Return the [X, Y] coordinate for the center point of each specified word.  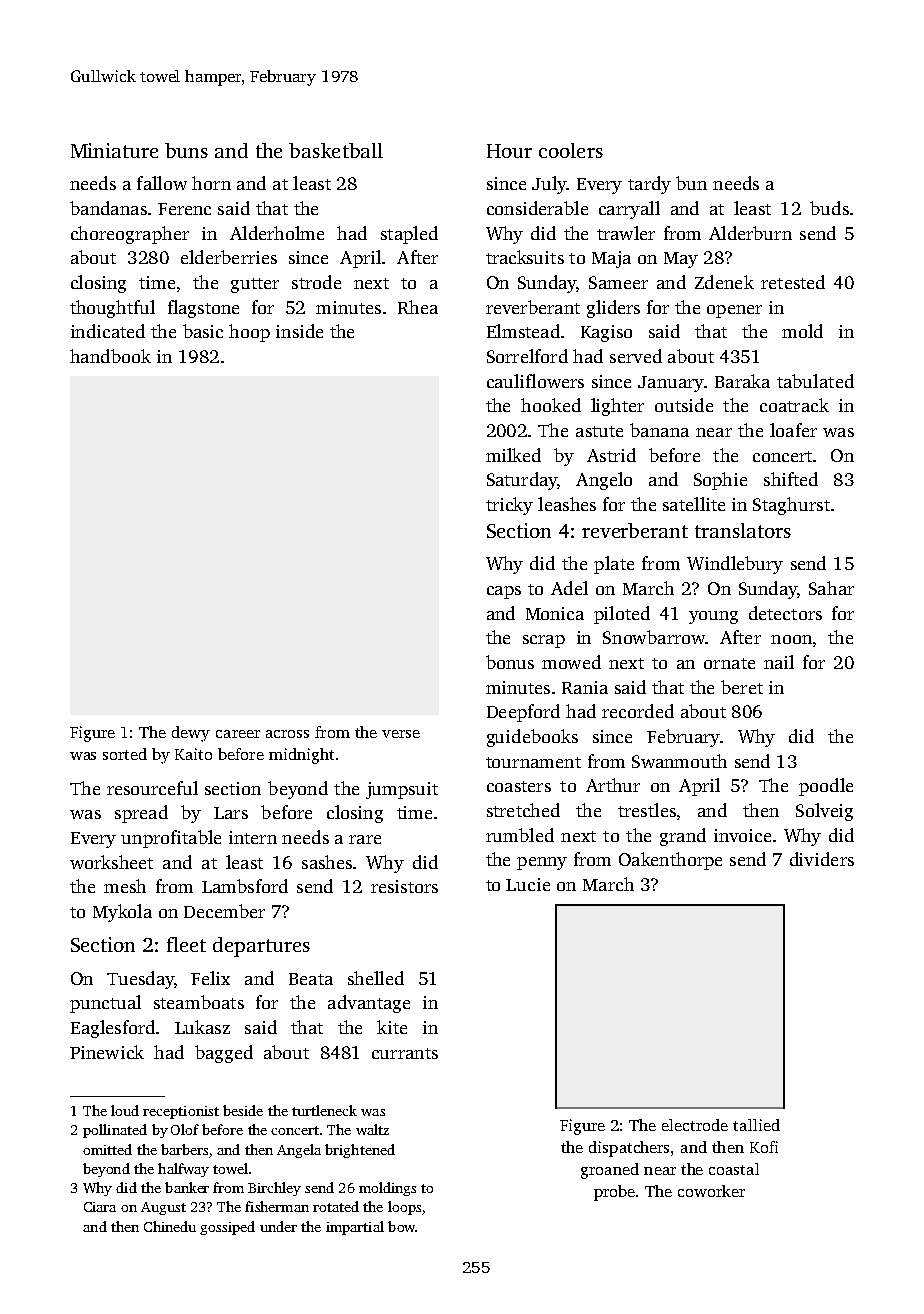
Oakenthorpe [670, 861]
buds [829, 208]
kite [392, 1027]
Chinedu [170, 1226]
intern [253, 837]
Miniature [114, 150]
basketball [336, 150]
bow [401, 1226]
